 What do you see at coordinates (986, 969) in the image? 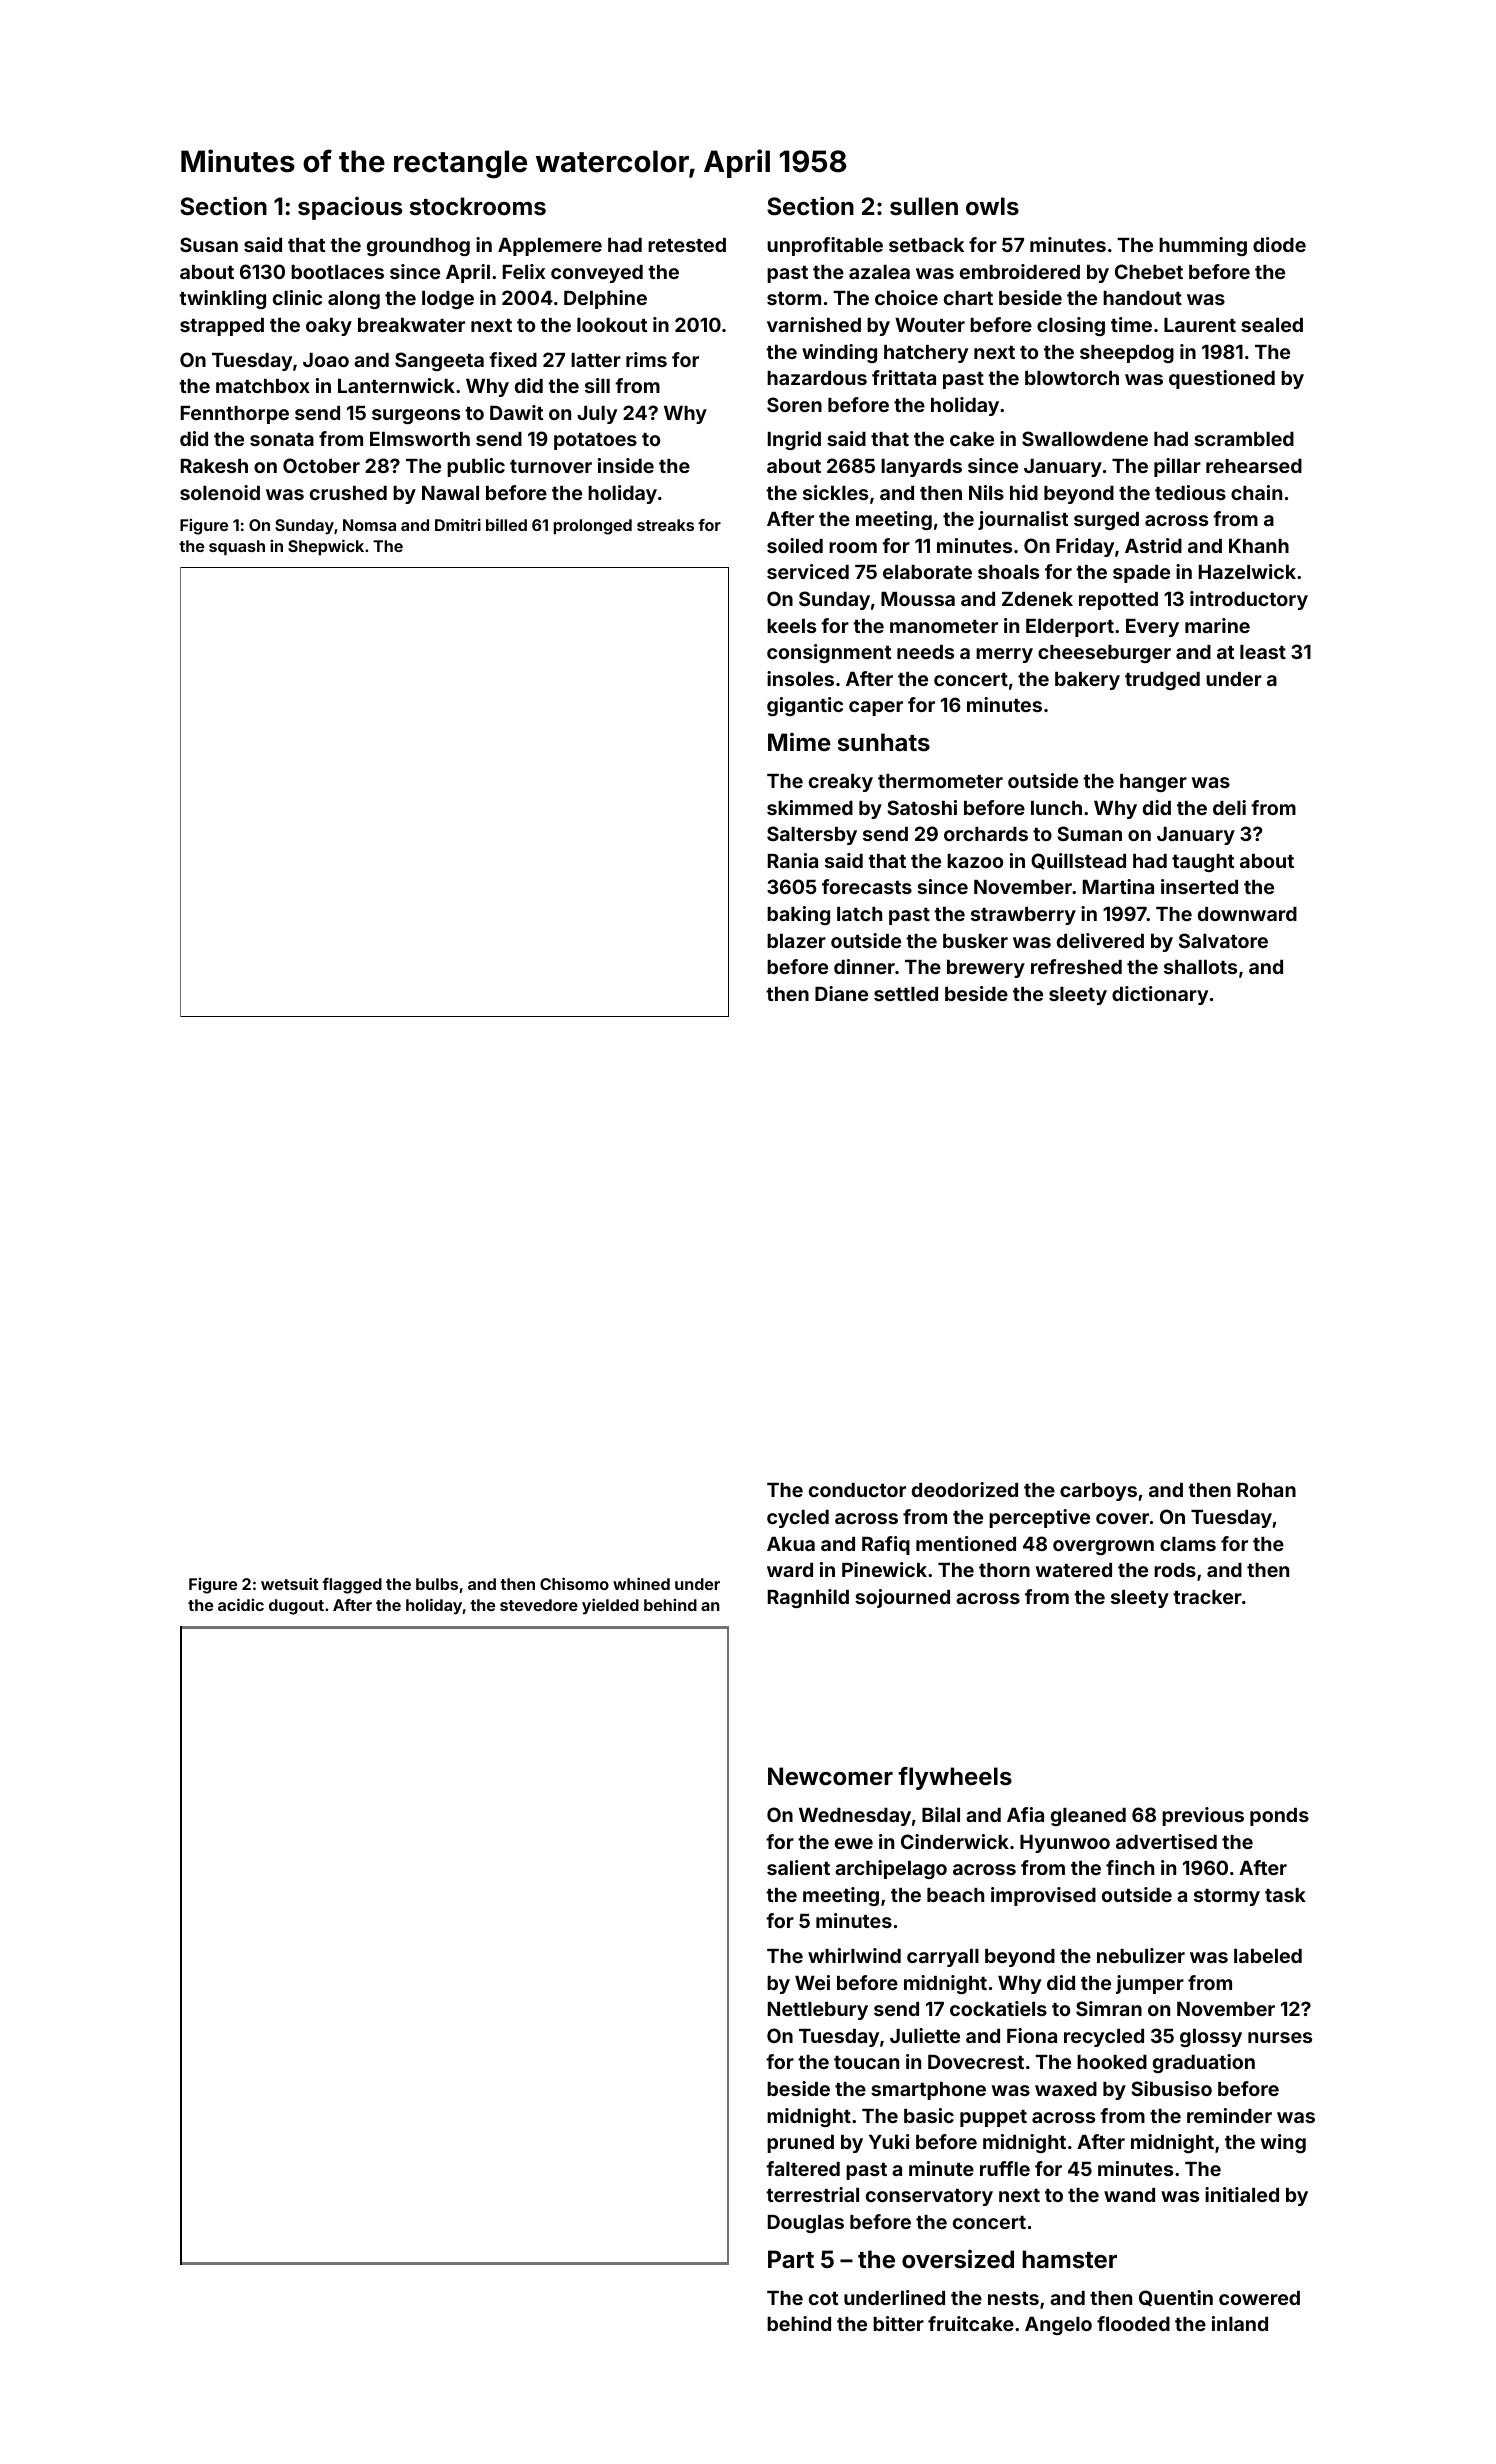
I see `brewery` at bounding box center [986, 969].
